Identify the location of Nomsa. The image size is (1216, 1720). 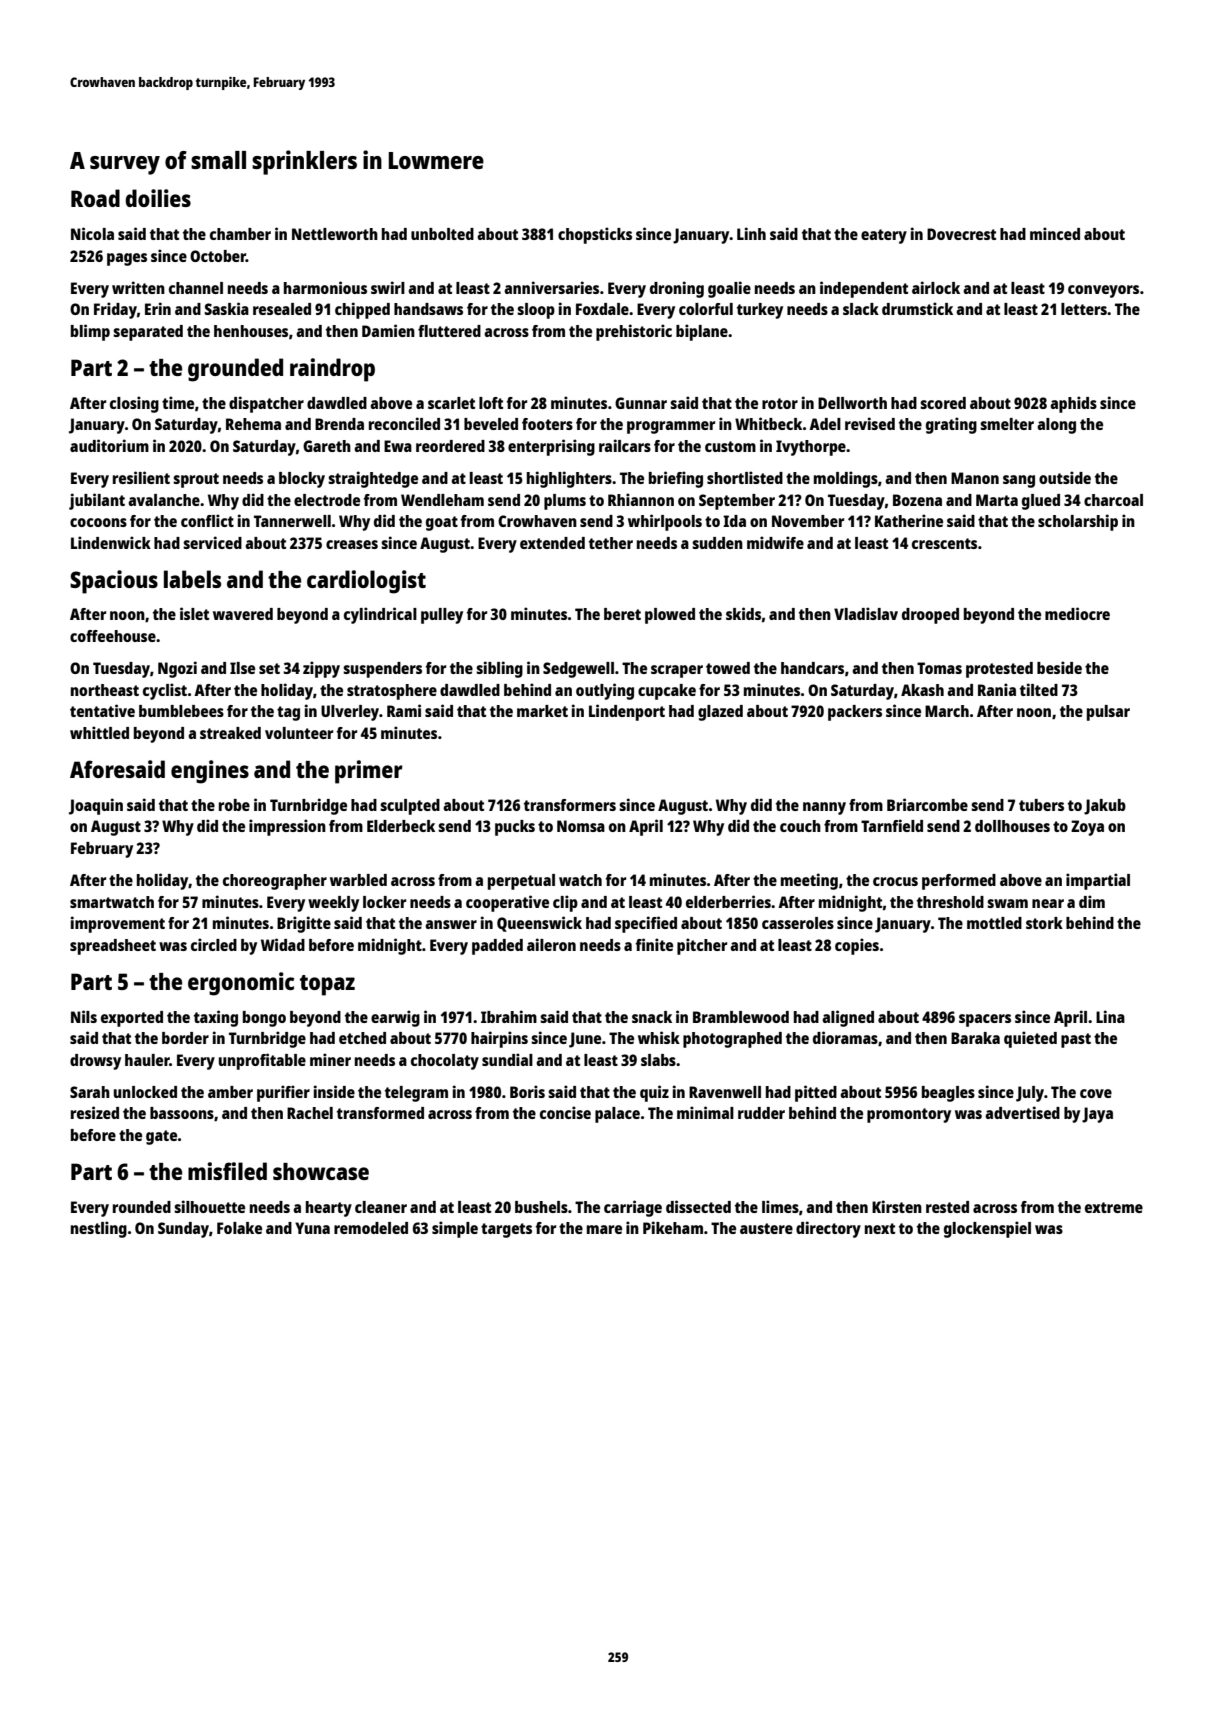
(581, 826).
